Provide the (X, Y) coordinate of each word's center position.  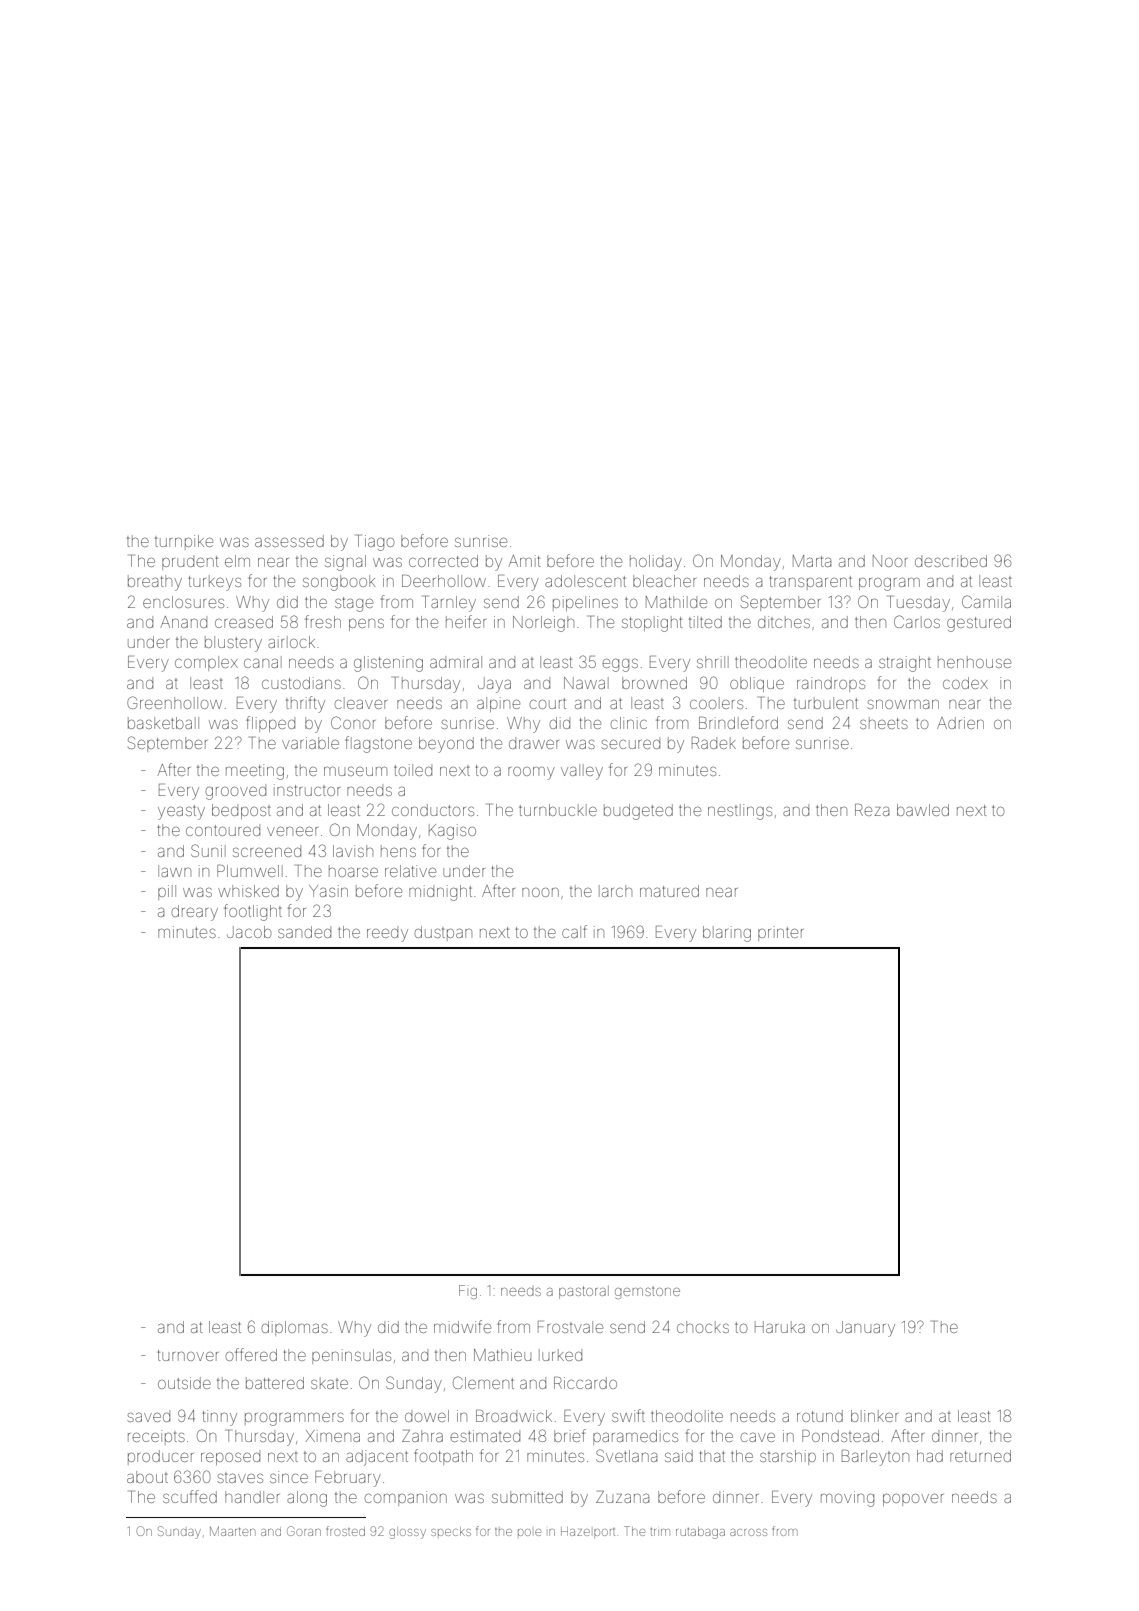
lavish (353, 851)
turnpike (184, 542)
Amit (524, 561)
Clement (483, 1382)
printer (781, 933)
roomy (531, 773)
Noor (890, 561)
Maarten (232, 1531)
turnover (188, 1355)
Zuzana (623, 1497)
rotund (820, 1416)
